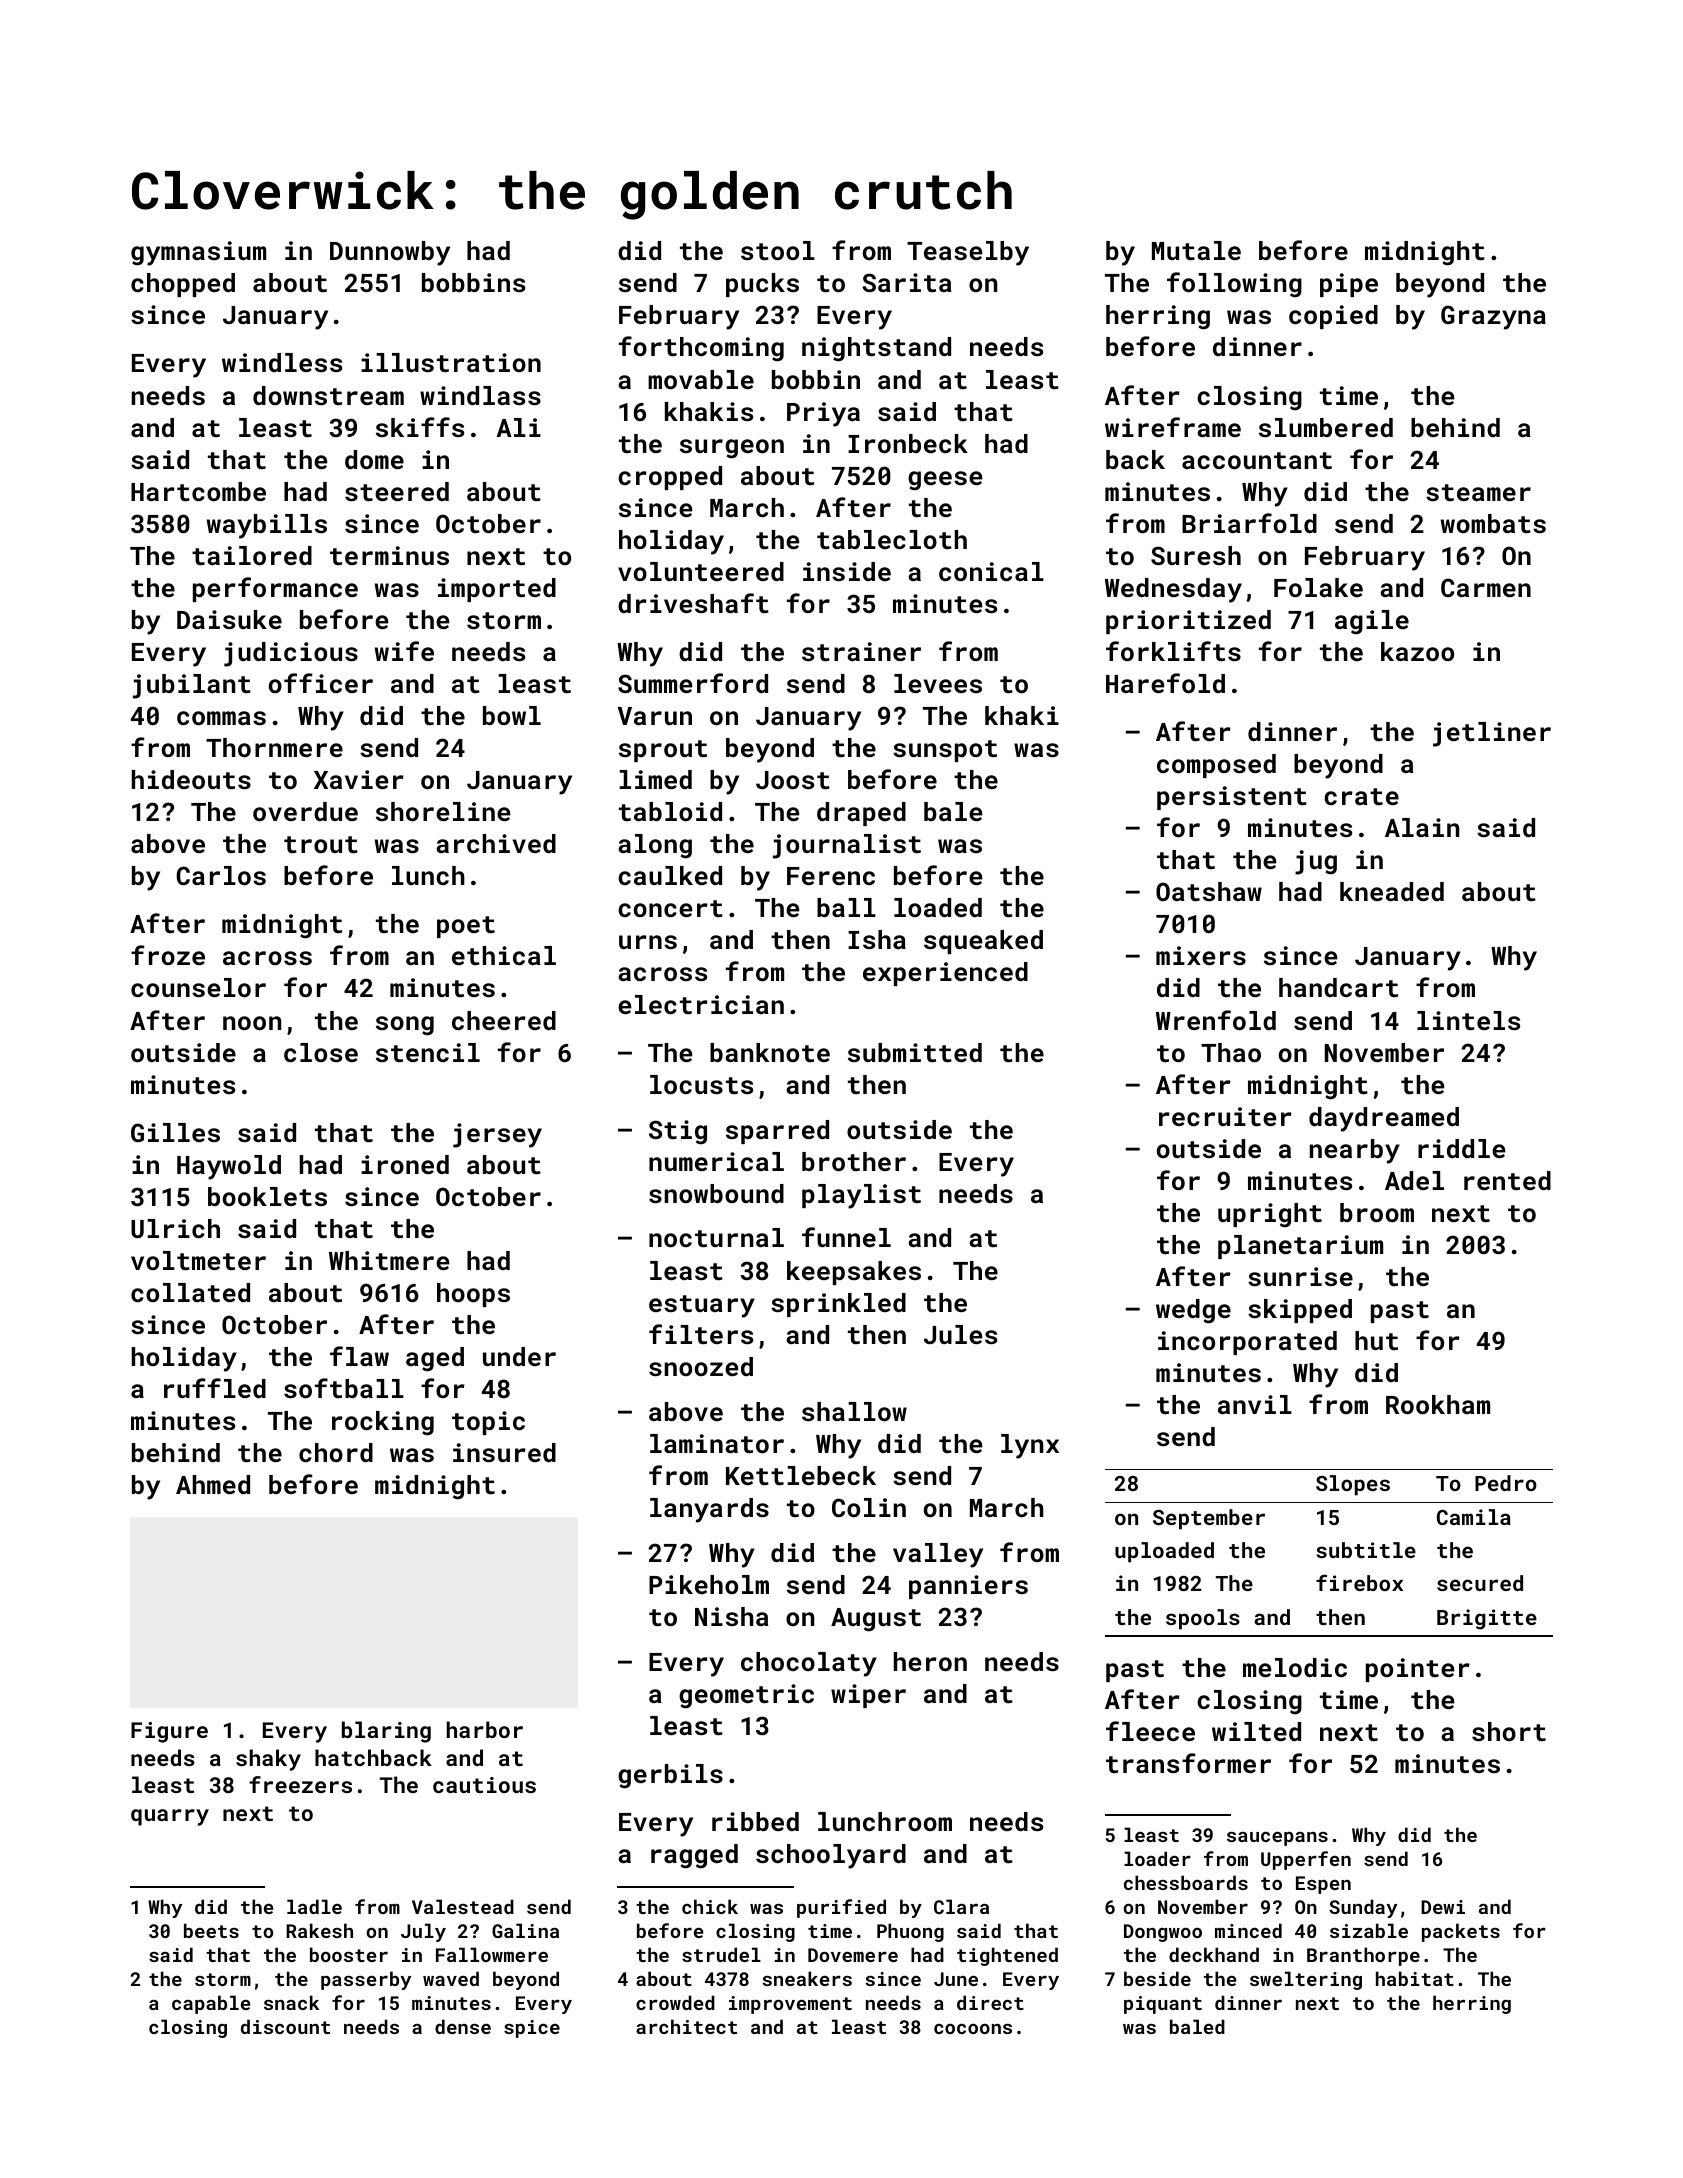 This screenshot has width=1683, height=2178. I want to click on habitat, so click(1415, 1978).
